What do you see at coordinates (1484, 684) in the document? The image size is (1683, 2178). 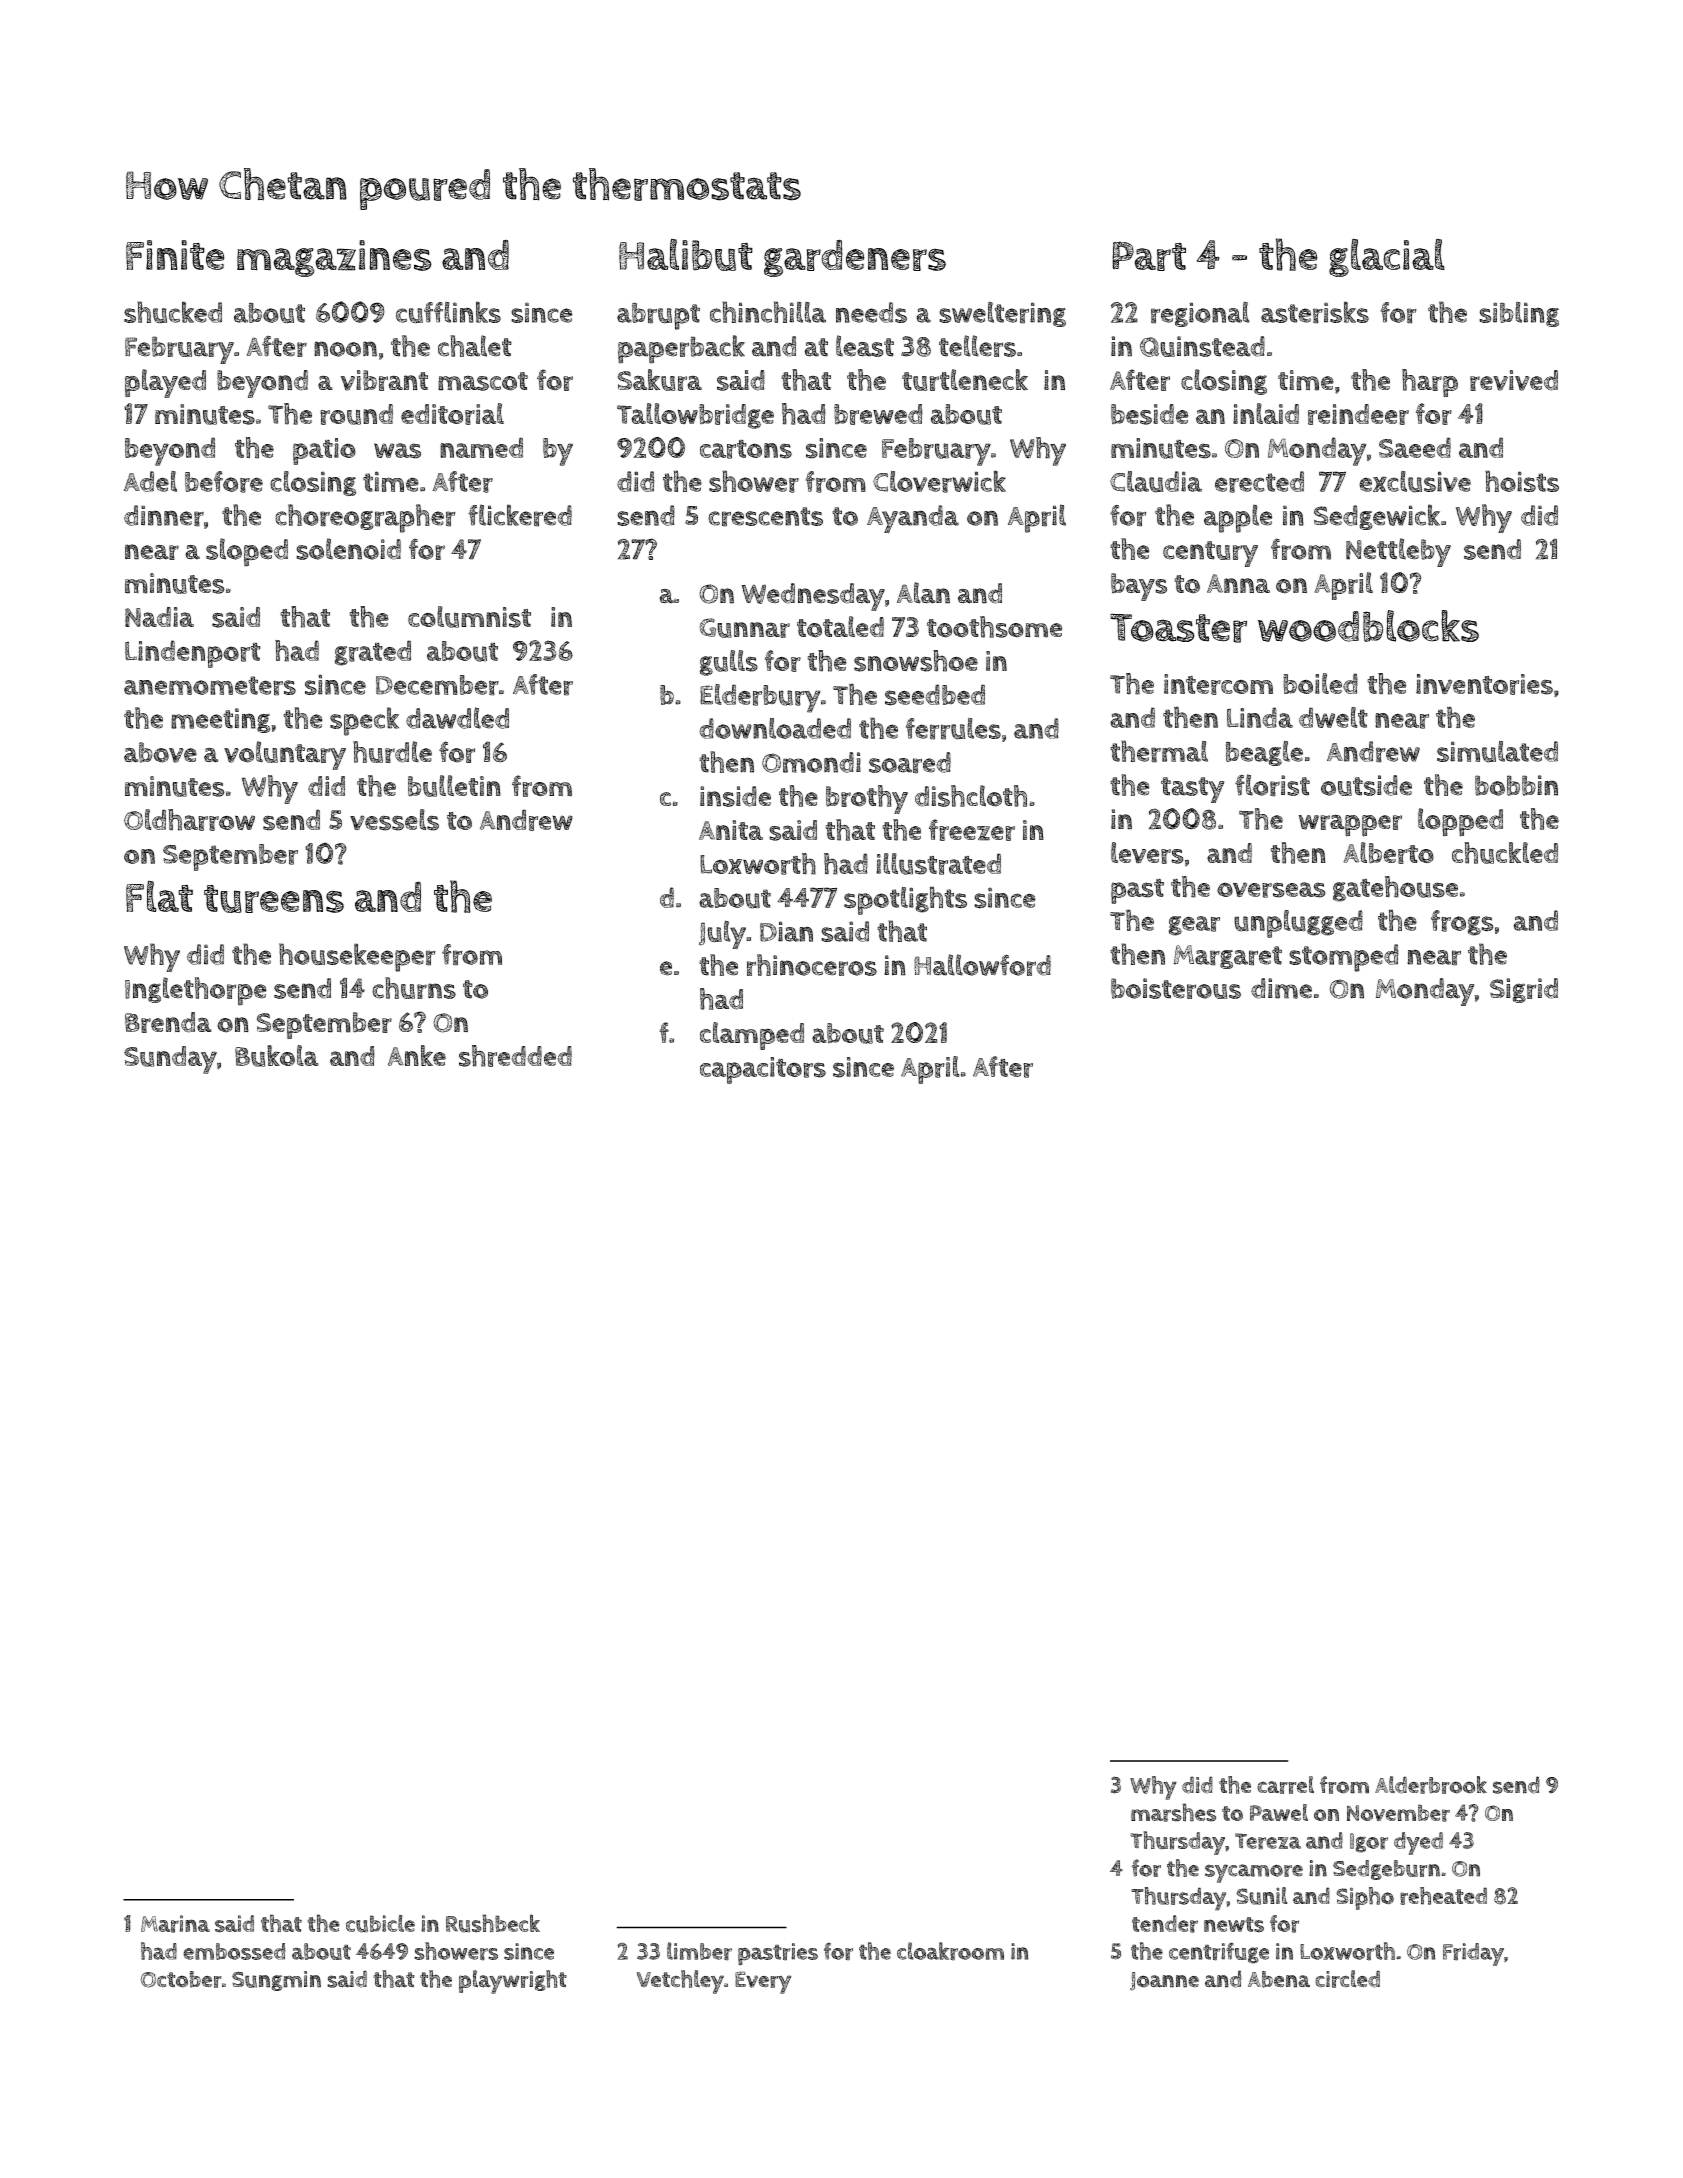 I see `inventories` at bounding box center [1484, 684].
